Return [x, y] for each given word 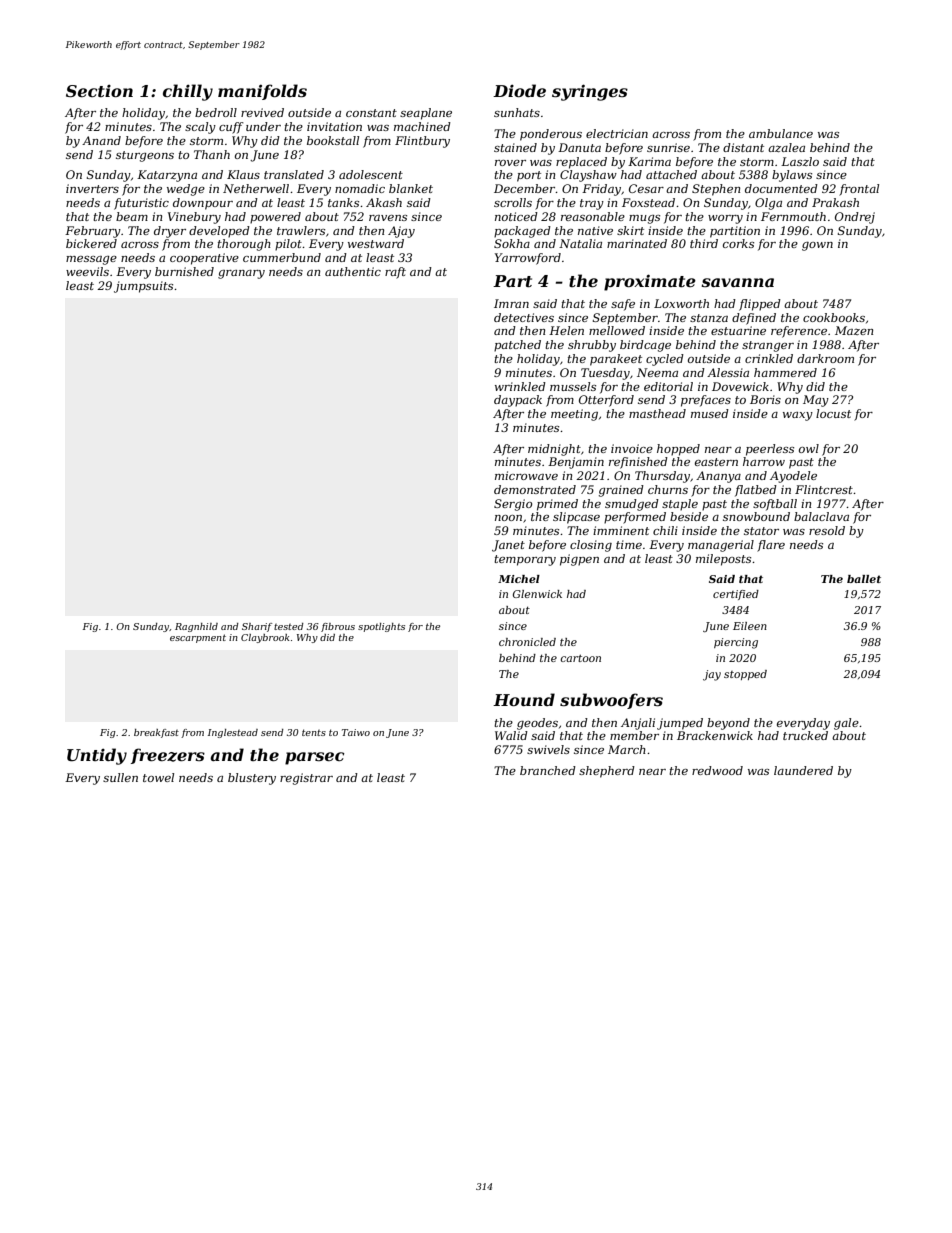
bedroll [216, 112]
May [816, 401]
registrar [306, 779]
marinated [637, 243]
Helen [566, 330]
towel [158, 777]
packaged [522, 232]
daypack [518, 401]
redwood [717, 770]
